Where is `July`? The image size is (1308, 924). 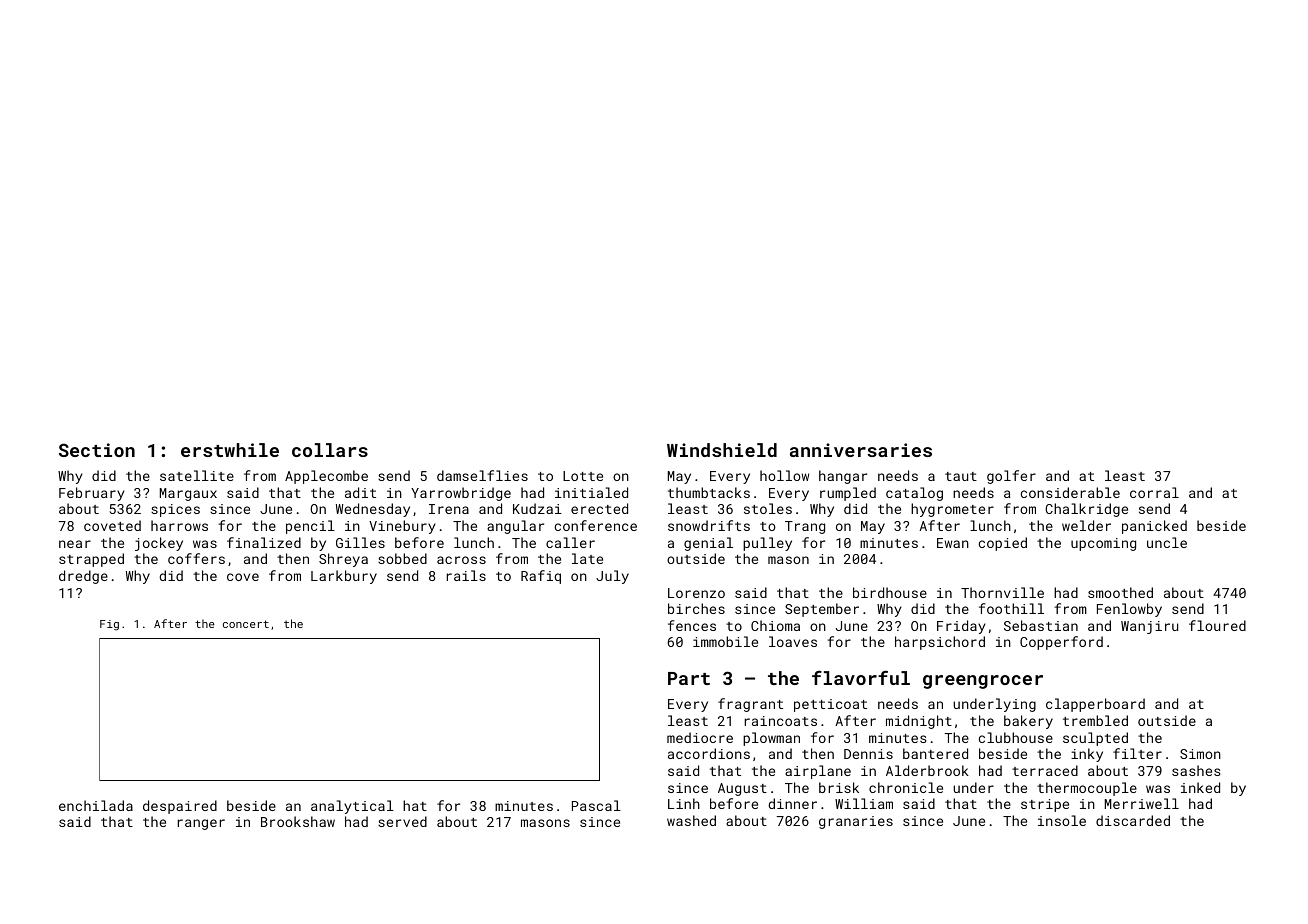 July is located at coordinates (612, 577).
